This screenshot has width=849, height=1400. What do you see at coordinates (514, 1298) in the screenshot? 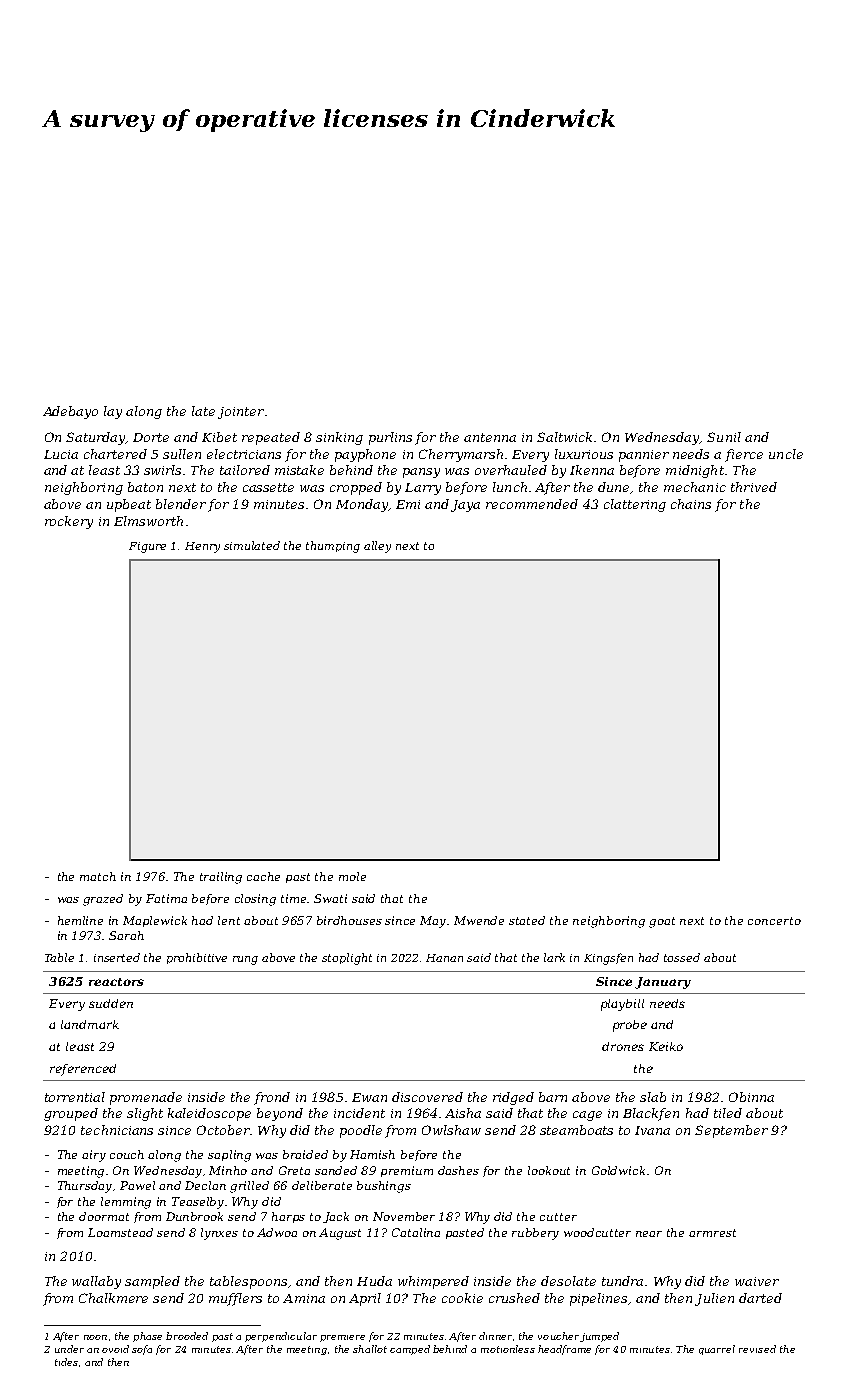
I see `crushed` at bounding box center [514, 1298].
